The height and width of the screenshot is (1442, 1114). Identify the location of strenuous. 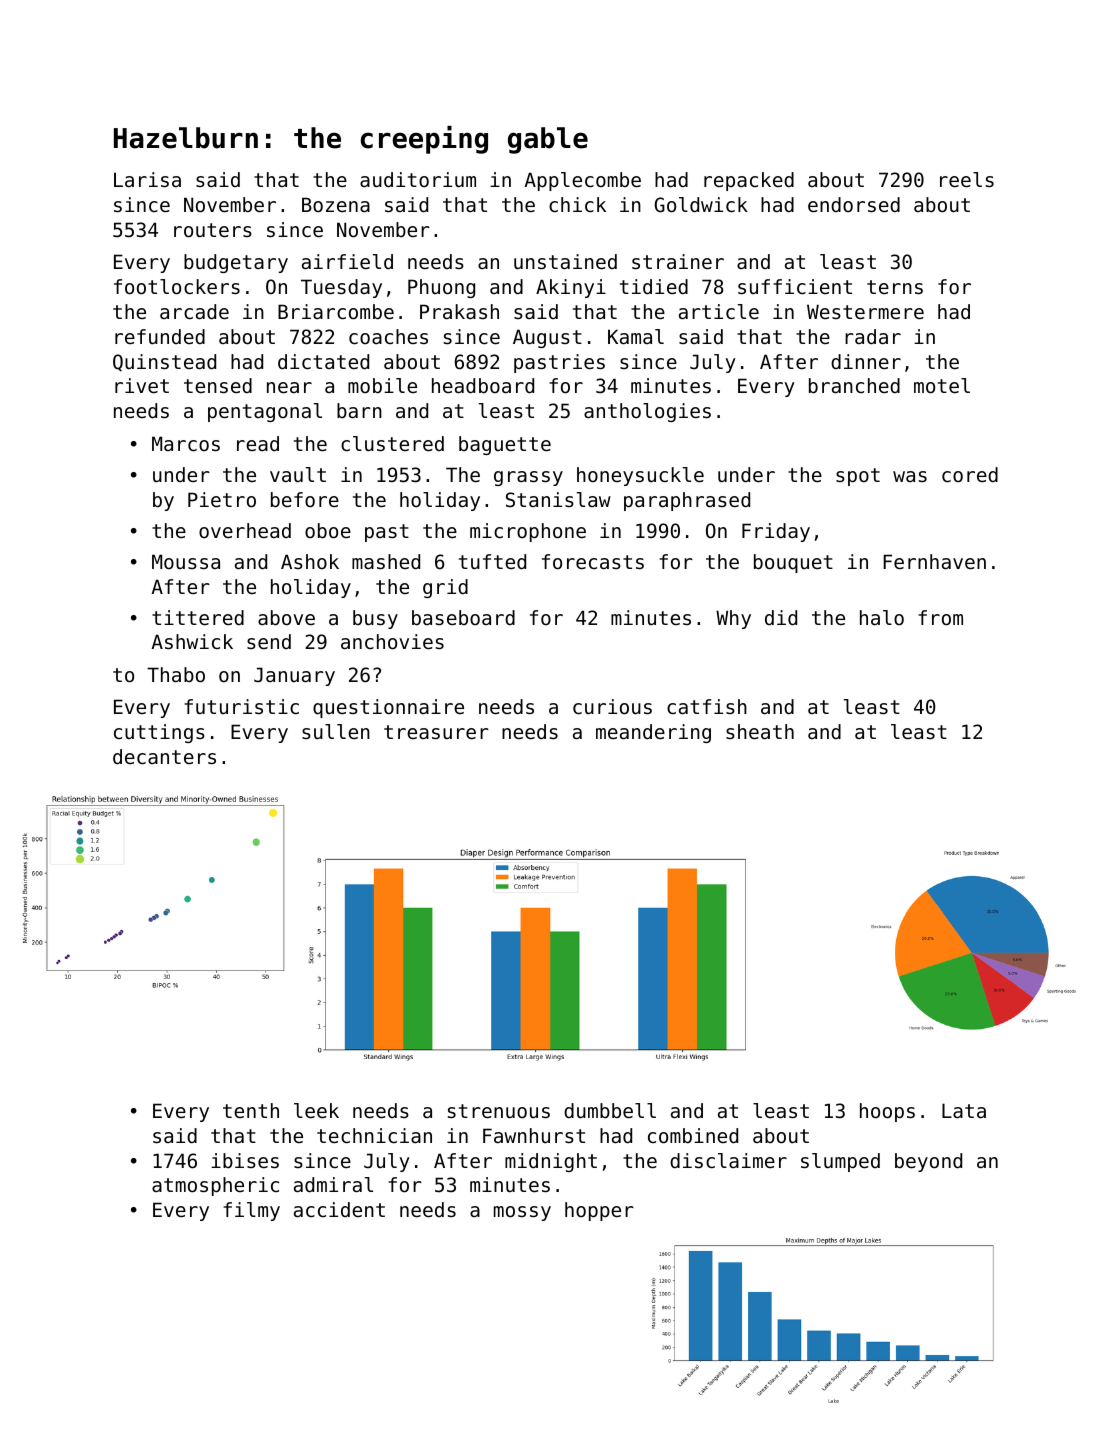
(499, 1111).
